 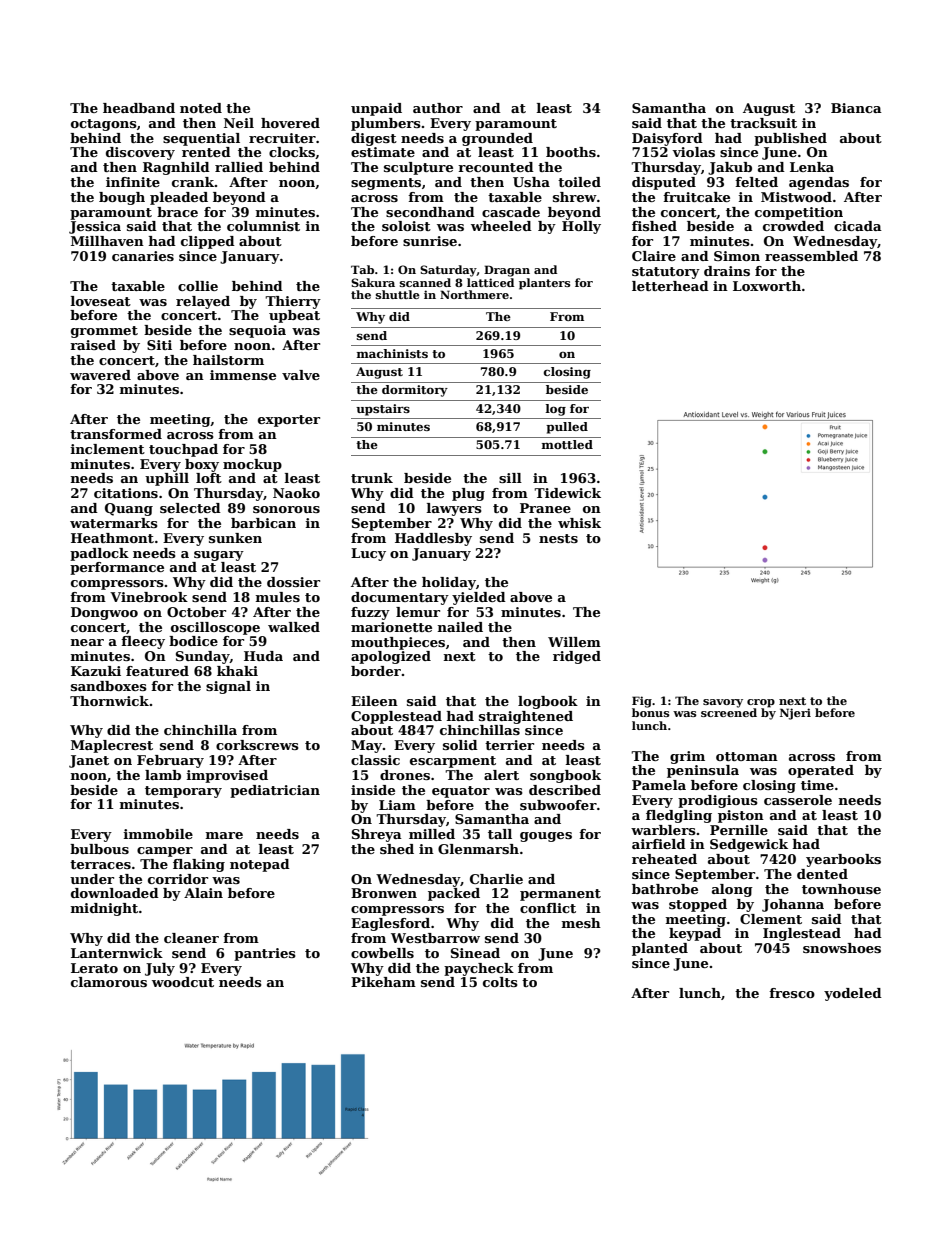 What do you see at coordinates (438, 108) in the image?
I see `author` at bounding box center [438, 108].
